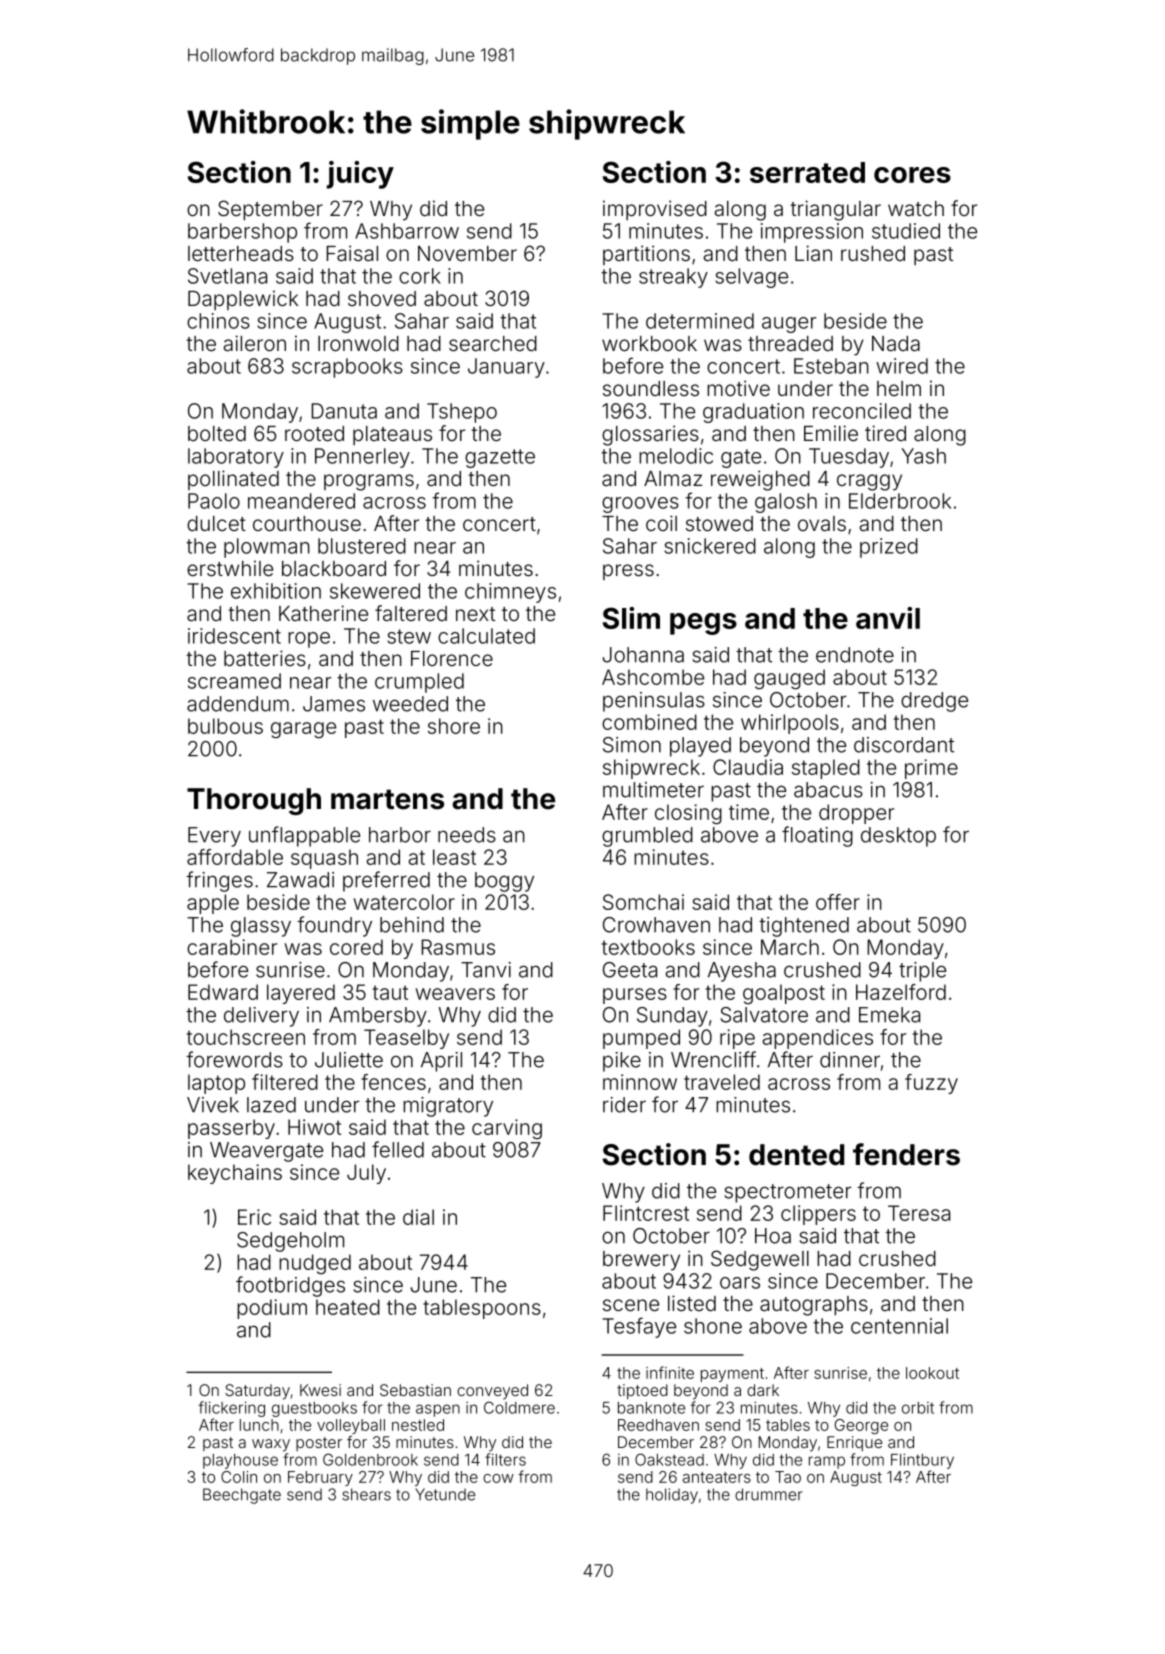  Describe the element at coordinates (362, 546) in the page. I see `blustered` at that location.
